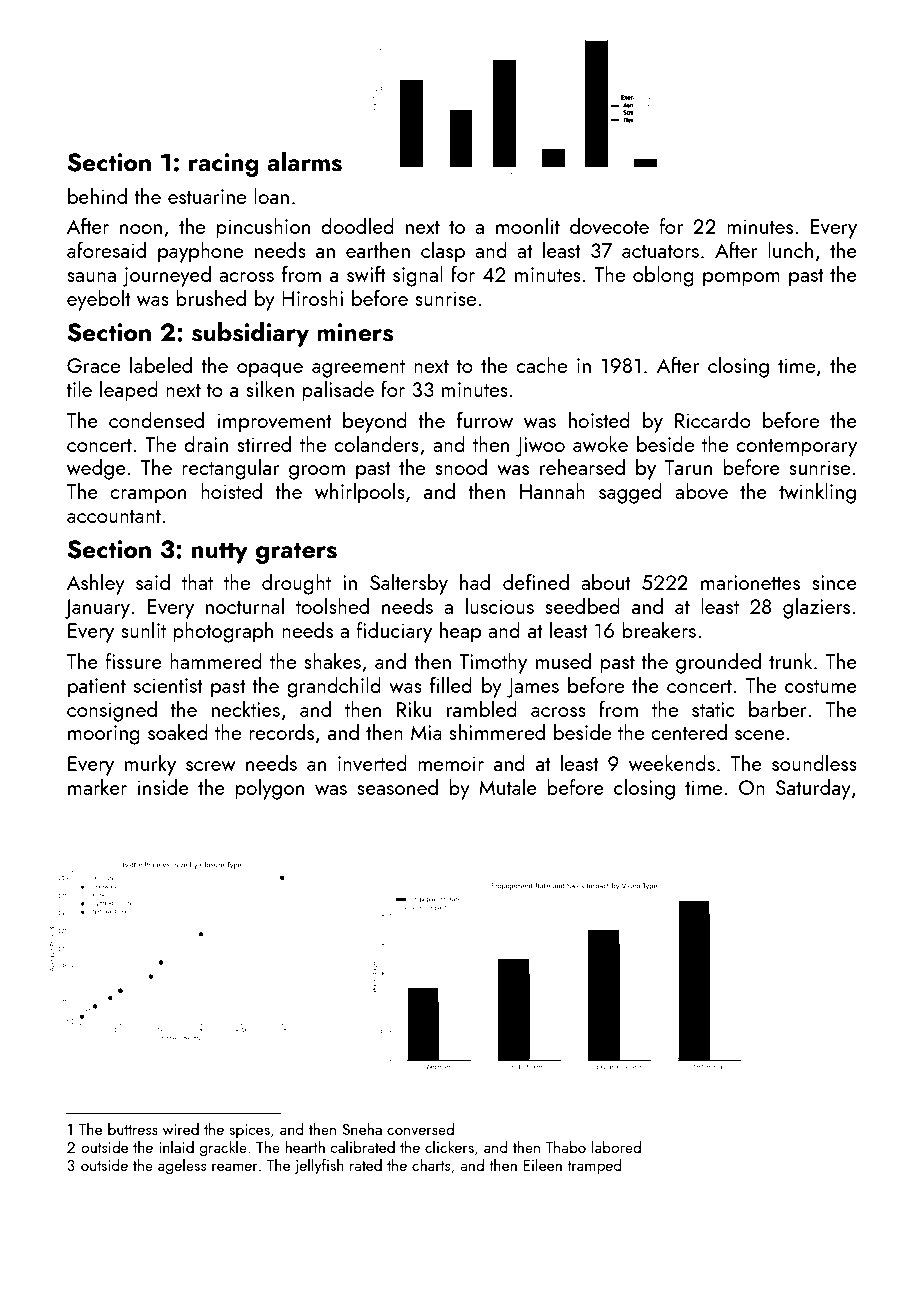 This screenshot has height=1314, width=924. Describe the element at coordinates (790, 249) in the screenshot. I see `lunch` at that location.
